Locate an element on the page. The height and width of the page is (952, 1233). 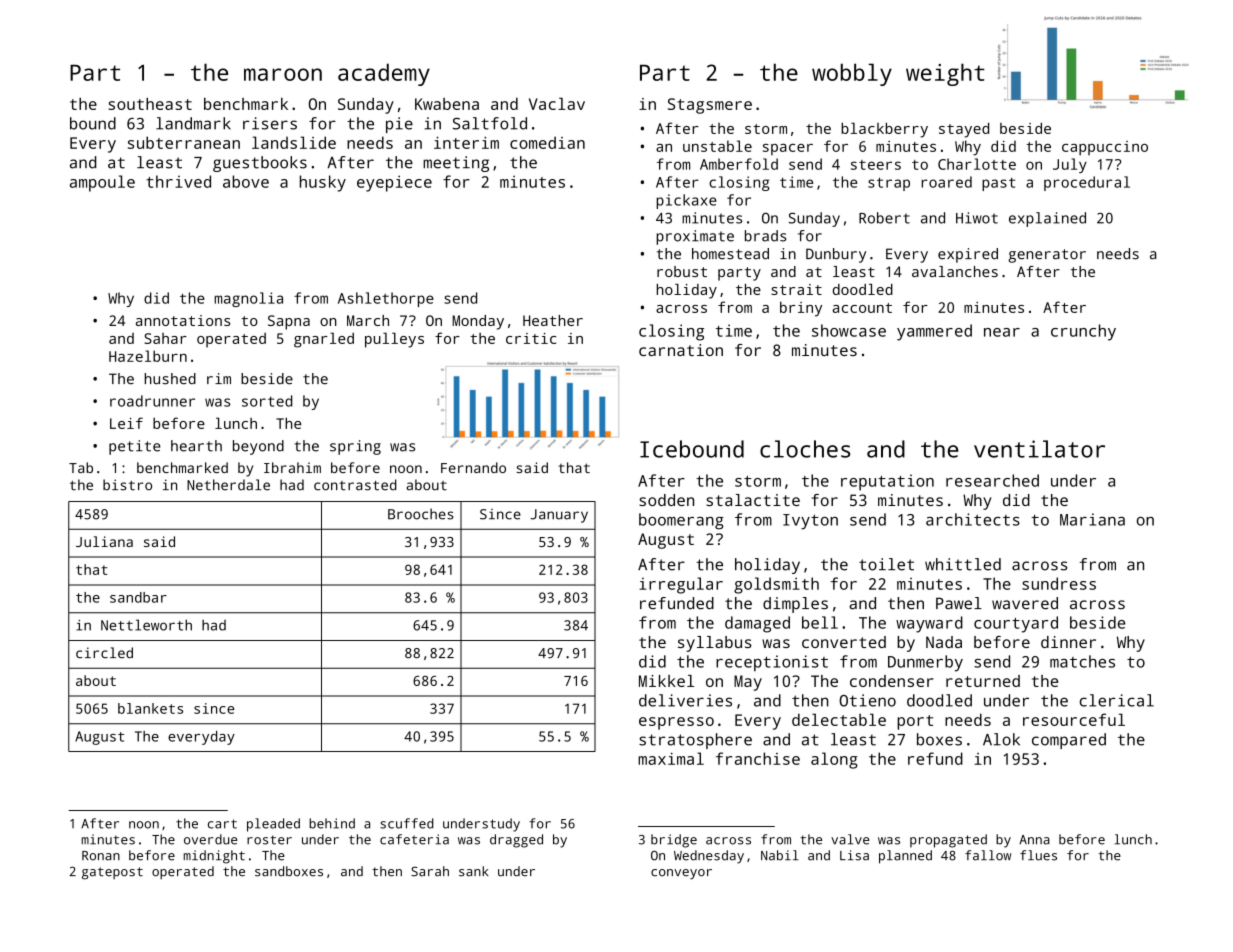
espresso is located at coordinates (676, 723).
